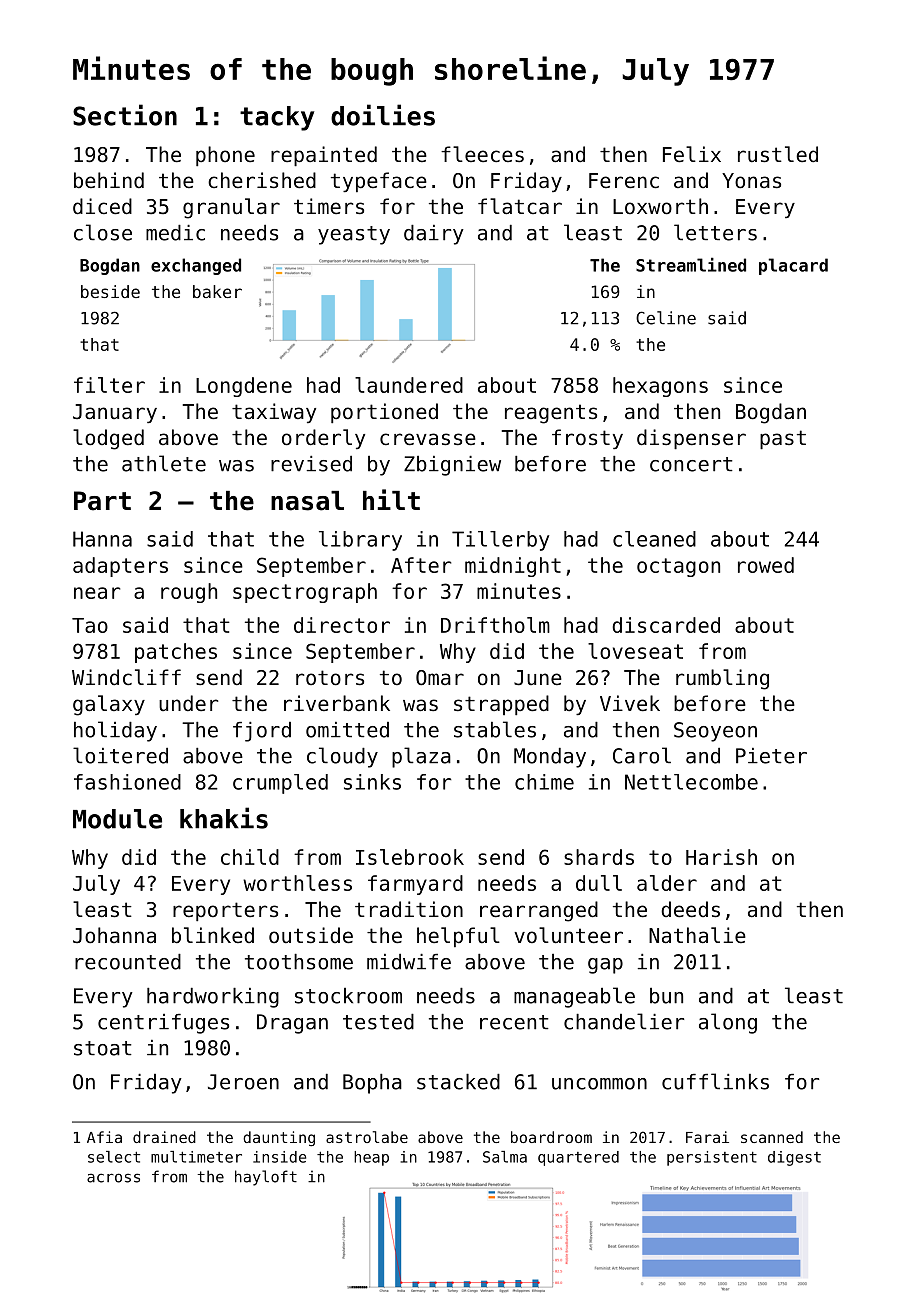 The width and height of the image is (924, 1314). Describe the element at coordinates (783, 439) in the image. I see `past` at that location.
